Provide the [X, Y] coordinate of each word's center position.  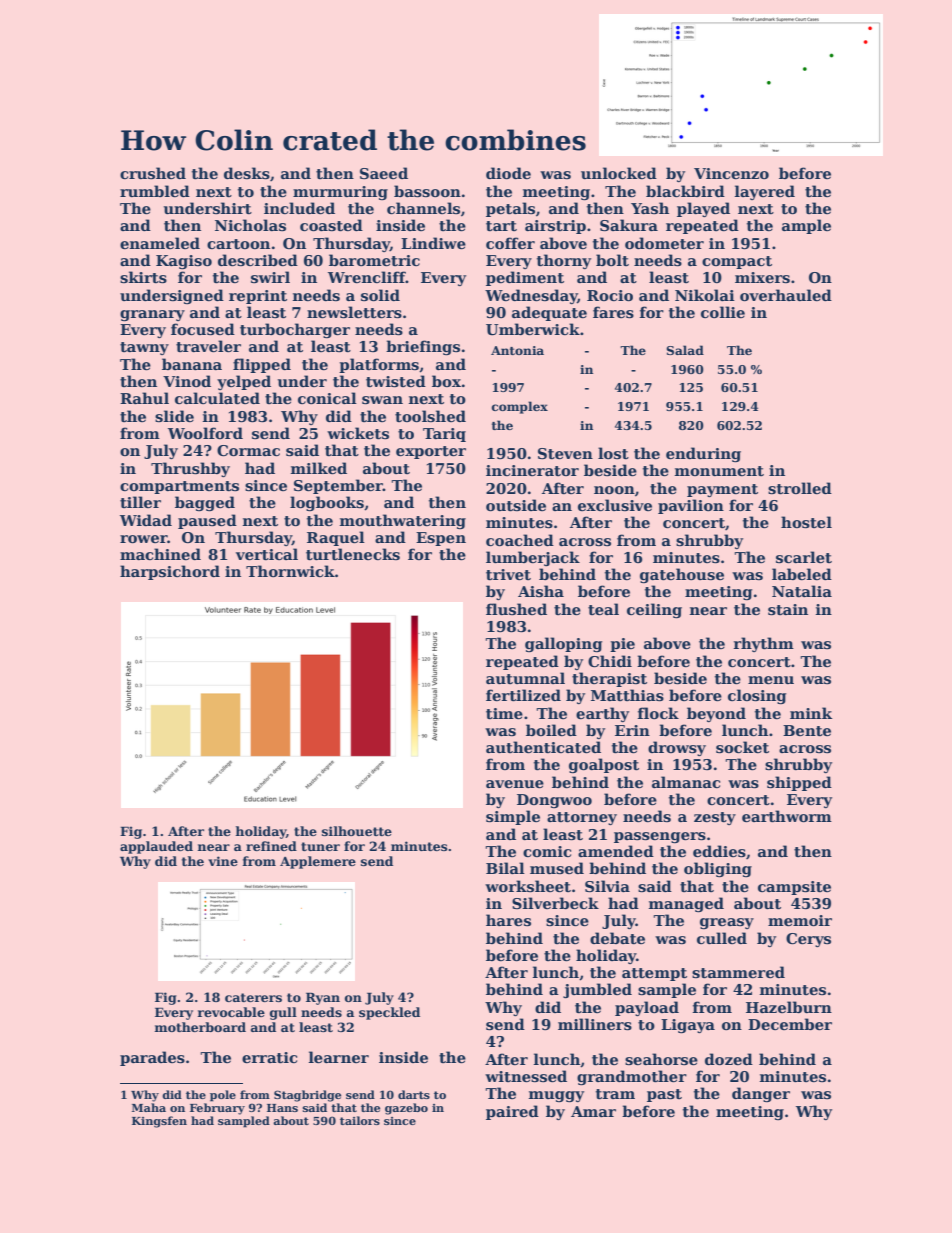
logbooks [327, 503]
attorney [582, 818]
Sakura [629, 225]
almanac [686, 782]
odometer [664, 243]
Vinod [187, 381]
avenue [515, 784]
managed [686, 905]
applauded [156, 847]
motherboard [200, 1027]
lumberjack [533, 558]
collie [723, 312]
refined [271, 846]
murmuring [340, 193]
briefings [423, 348]
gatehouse [682, 575]
